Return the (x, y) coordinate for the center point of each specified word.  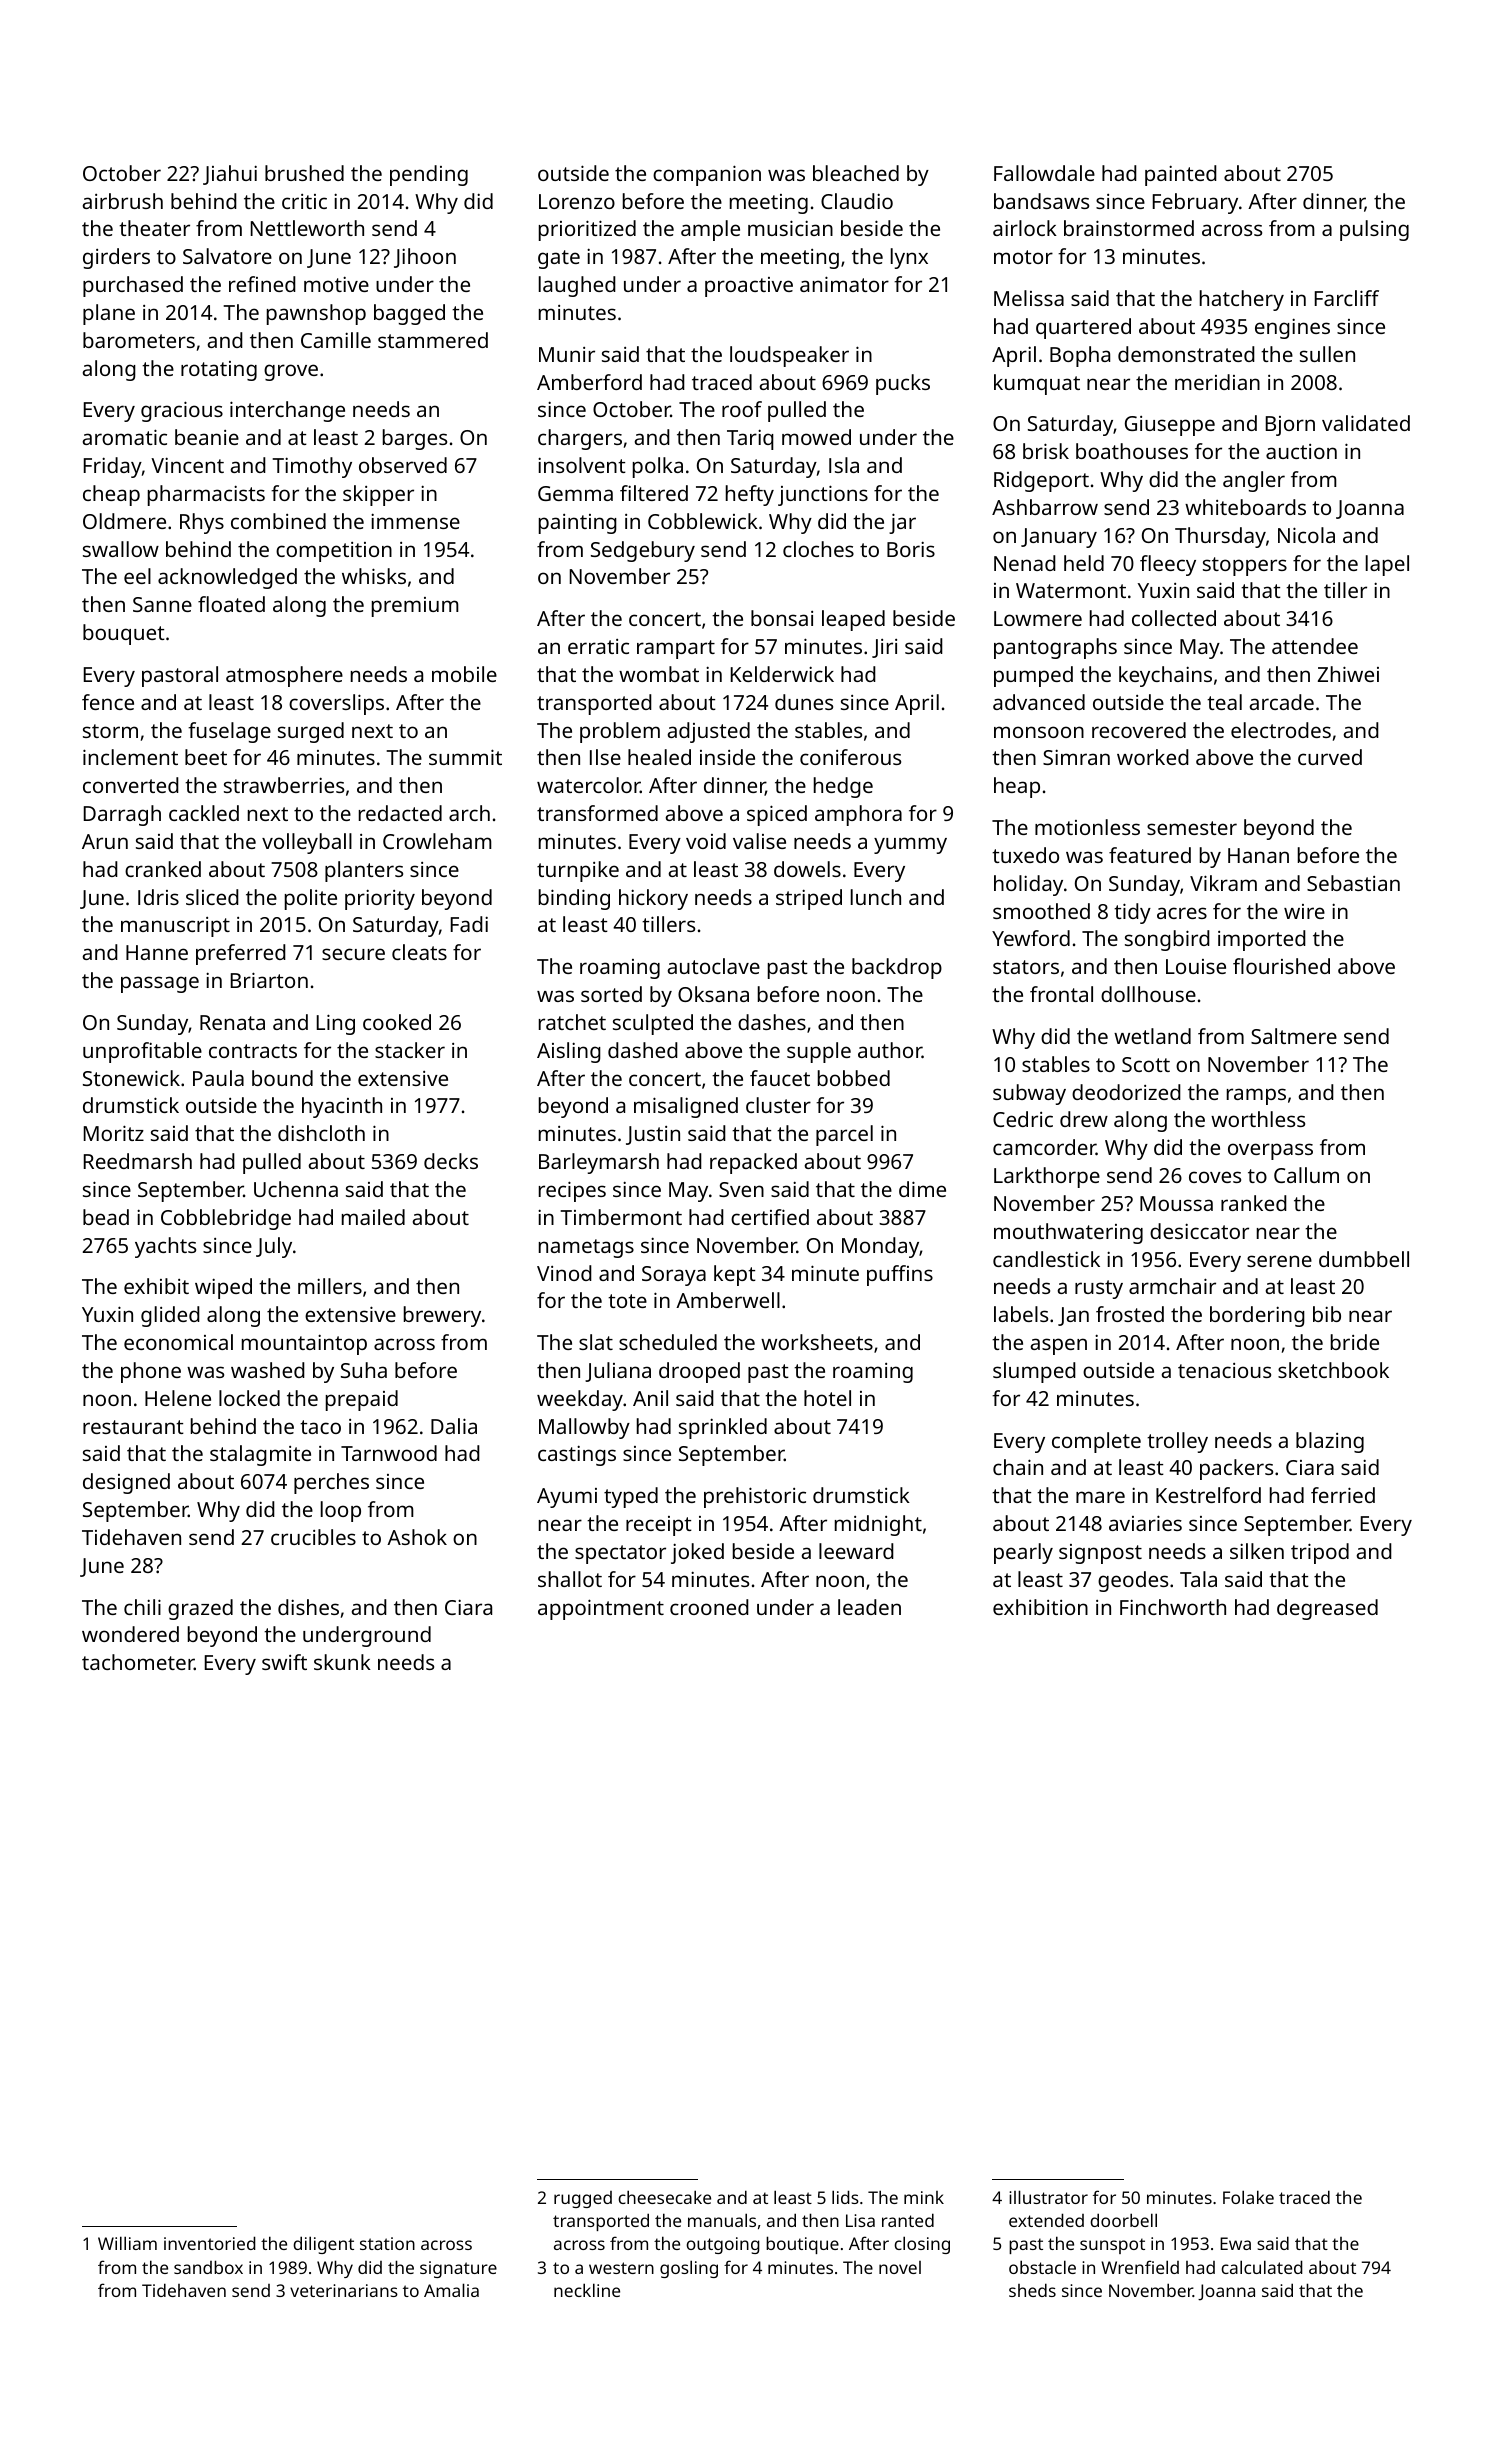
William (127, 2243)
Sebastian (1353, 883)
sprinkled (723, 1428)
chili (142, 1607)
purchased (133, 286)
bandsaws (1041, 201)
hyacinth (342, 1107)
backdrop (897, 968)
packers (1236, 1469)
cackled (204, 813)
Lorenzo (577, 201)
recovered (1139, 730)
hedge (843, 787)
